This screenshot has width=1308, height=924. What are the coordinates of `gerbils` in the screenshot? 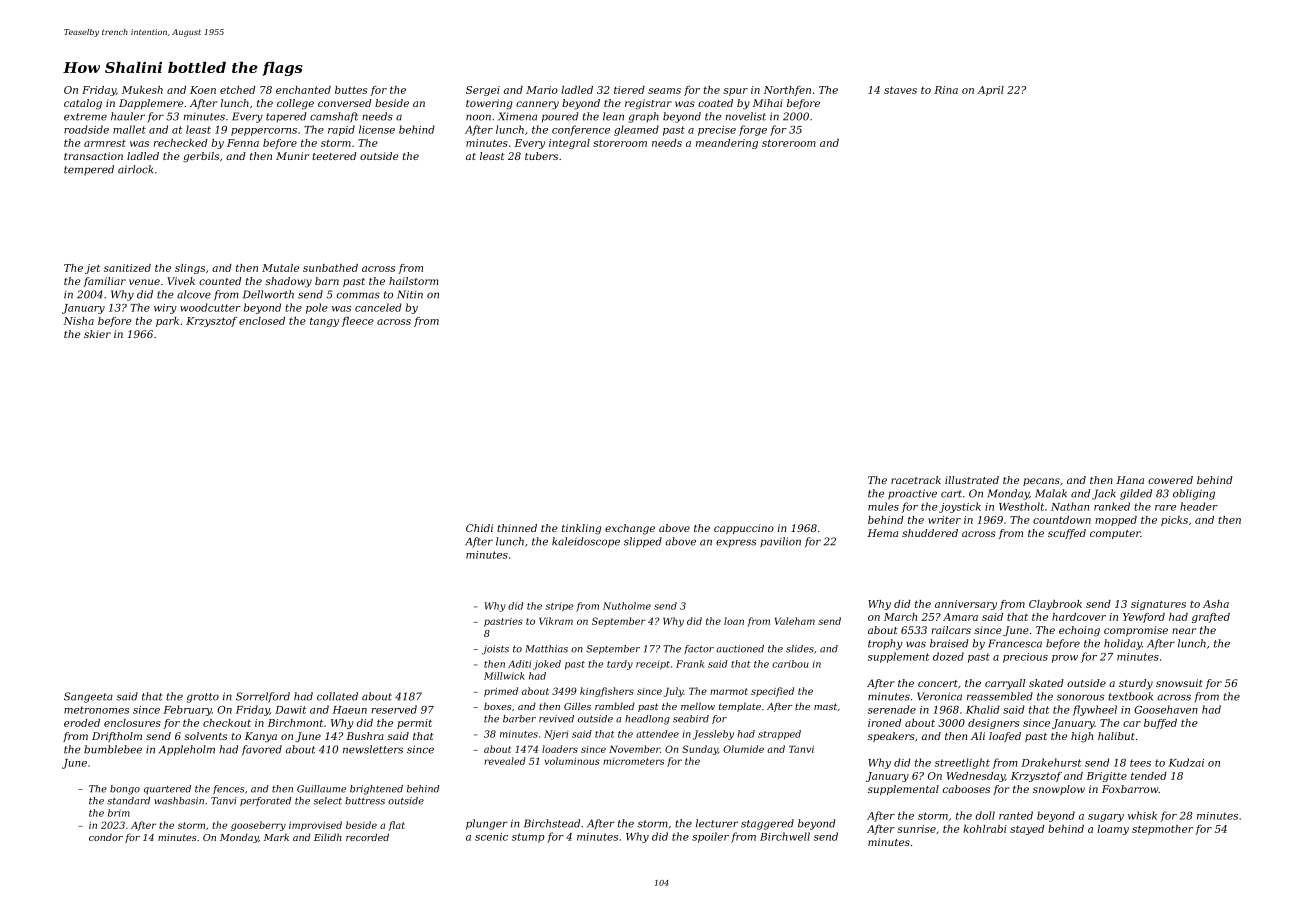 It's located at (201, 157).
